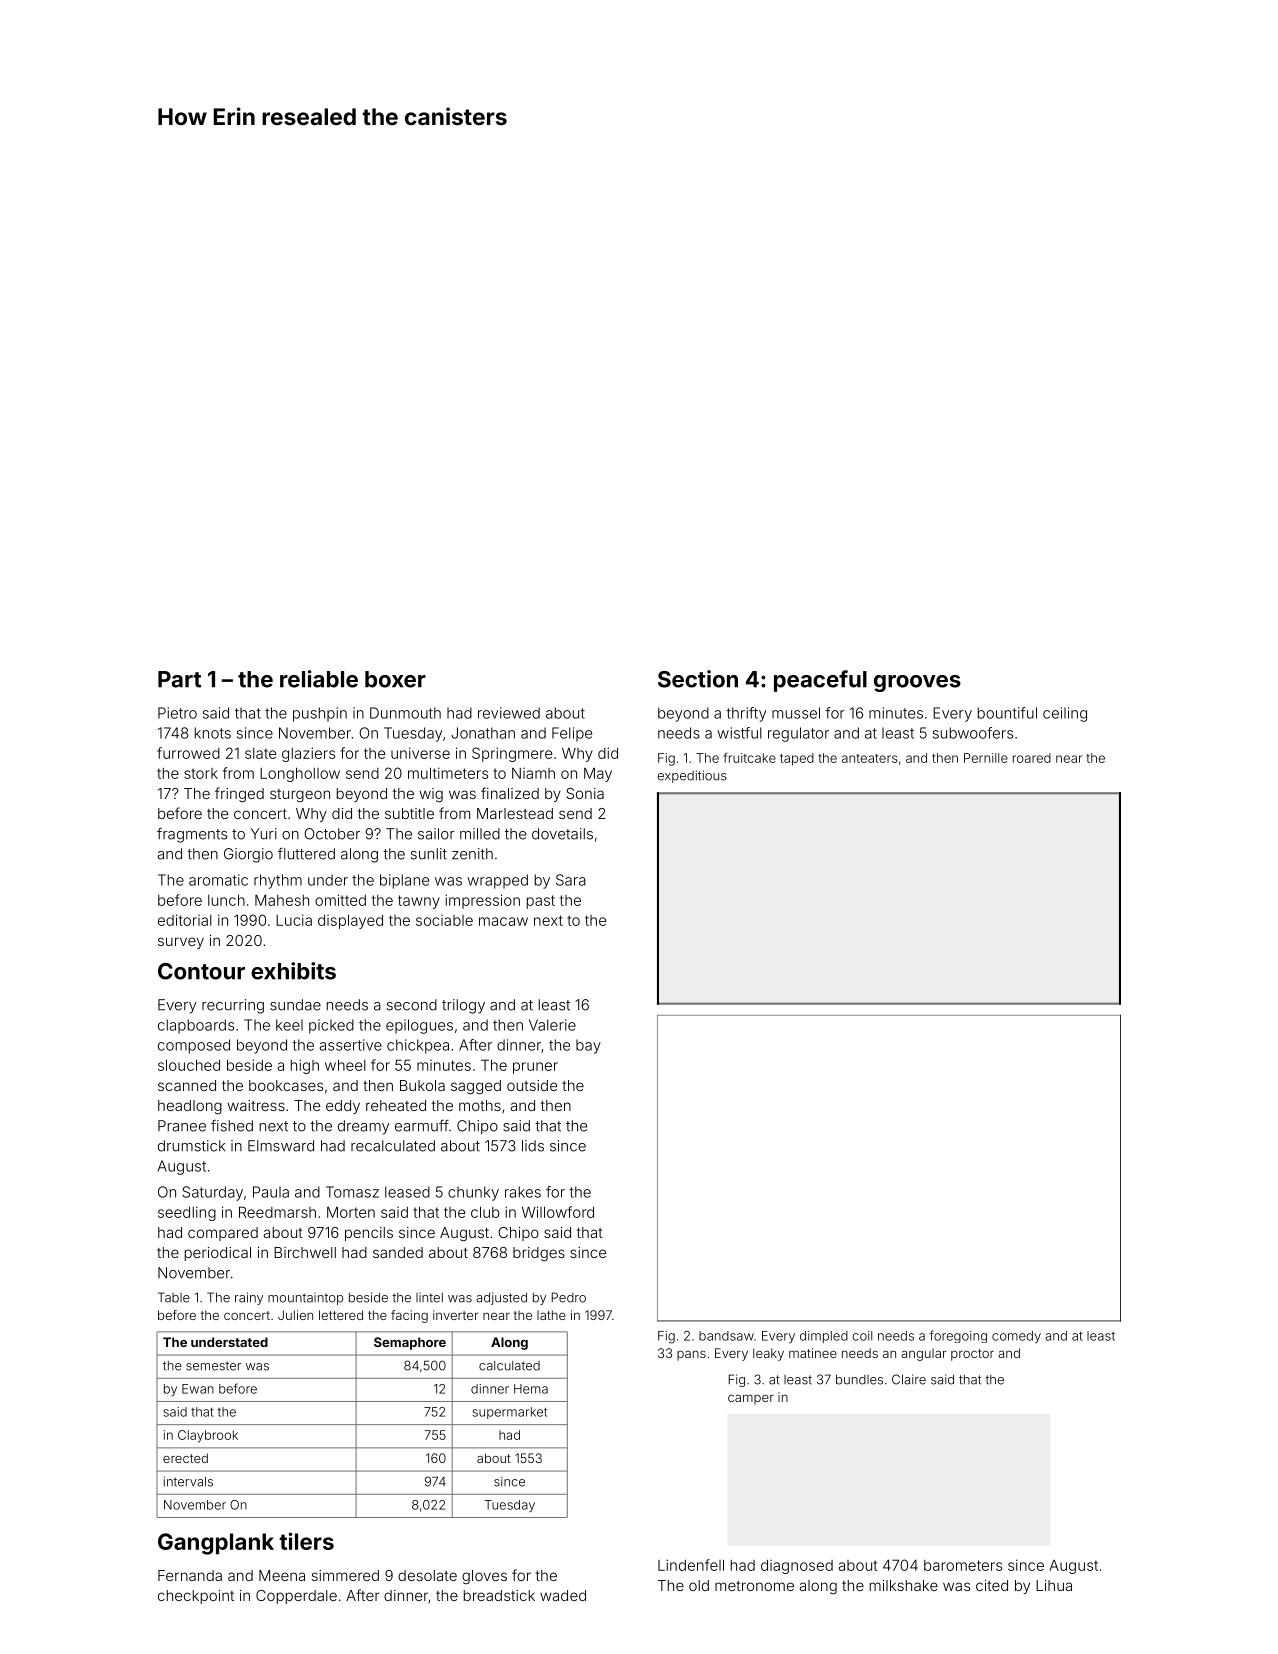  Describe the element at coordinates (319, 679) in the screenshot. I see `reliable` at that location.
